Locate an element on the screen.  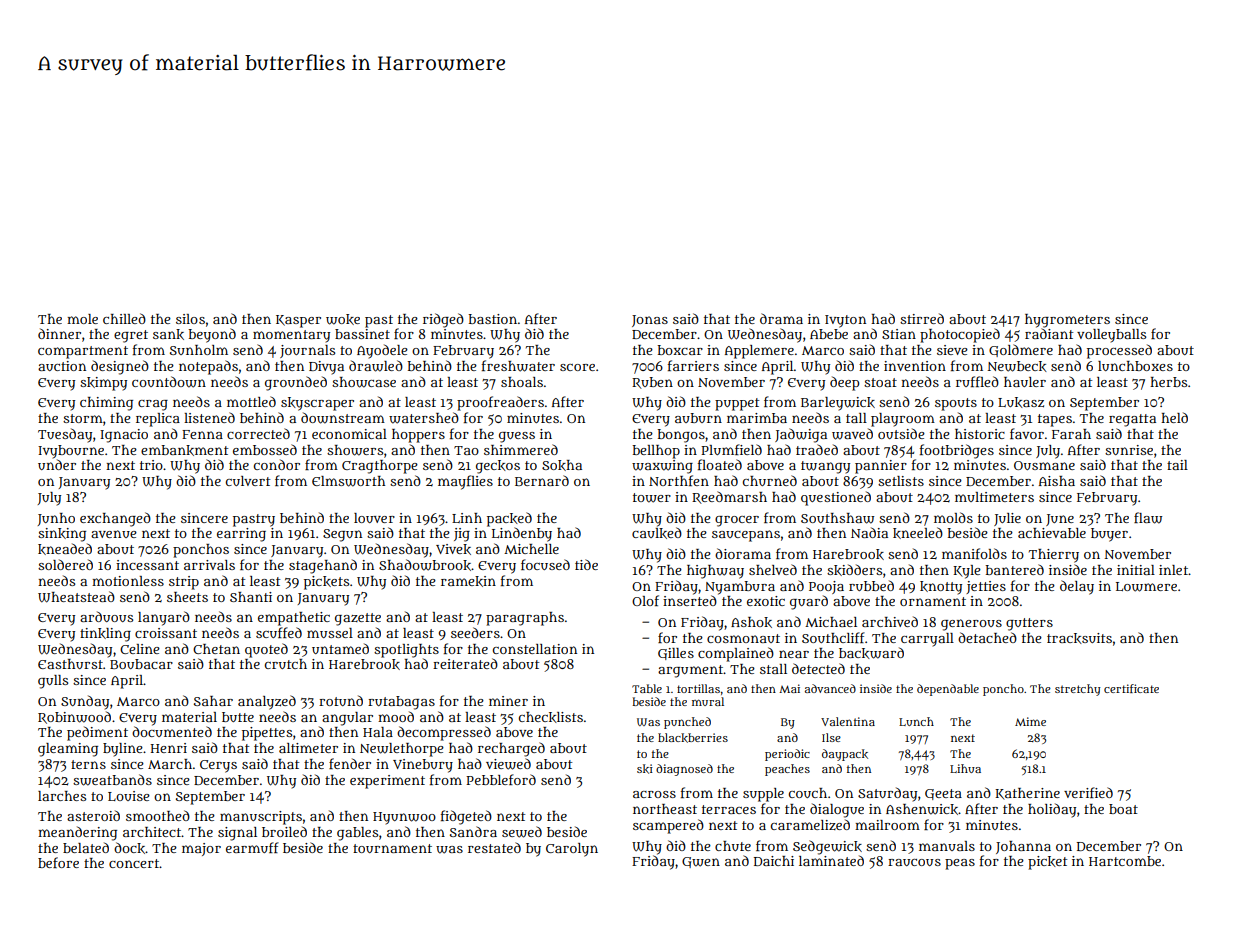
manifolds is located at coordinates (974, 553).
